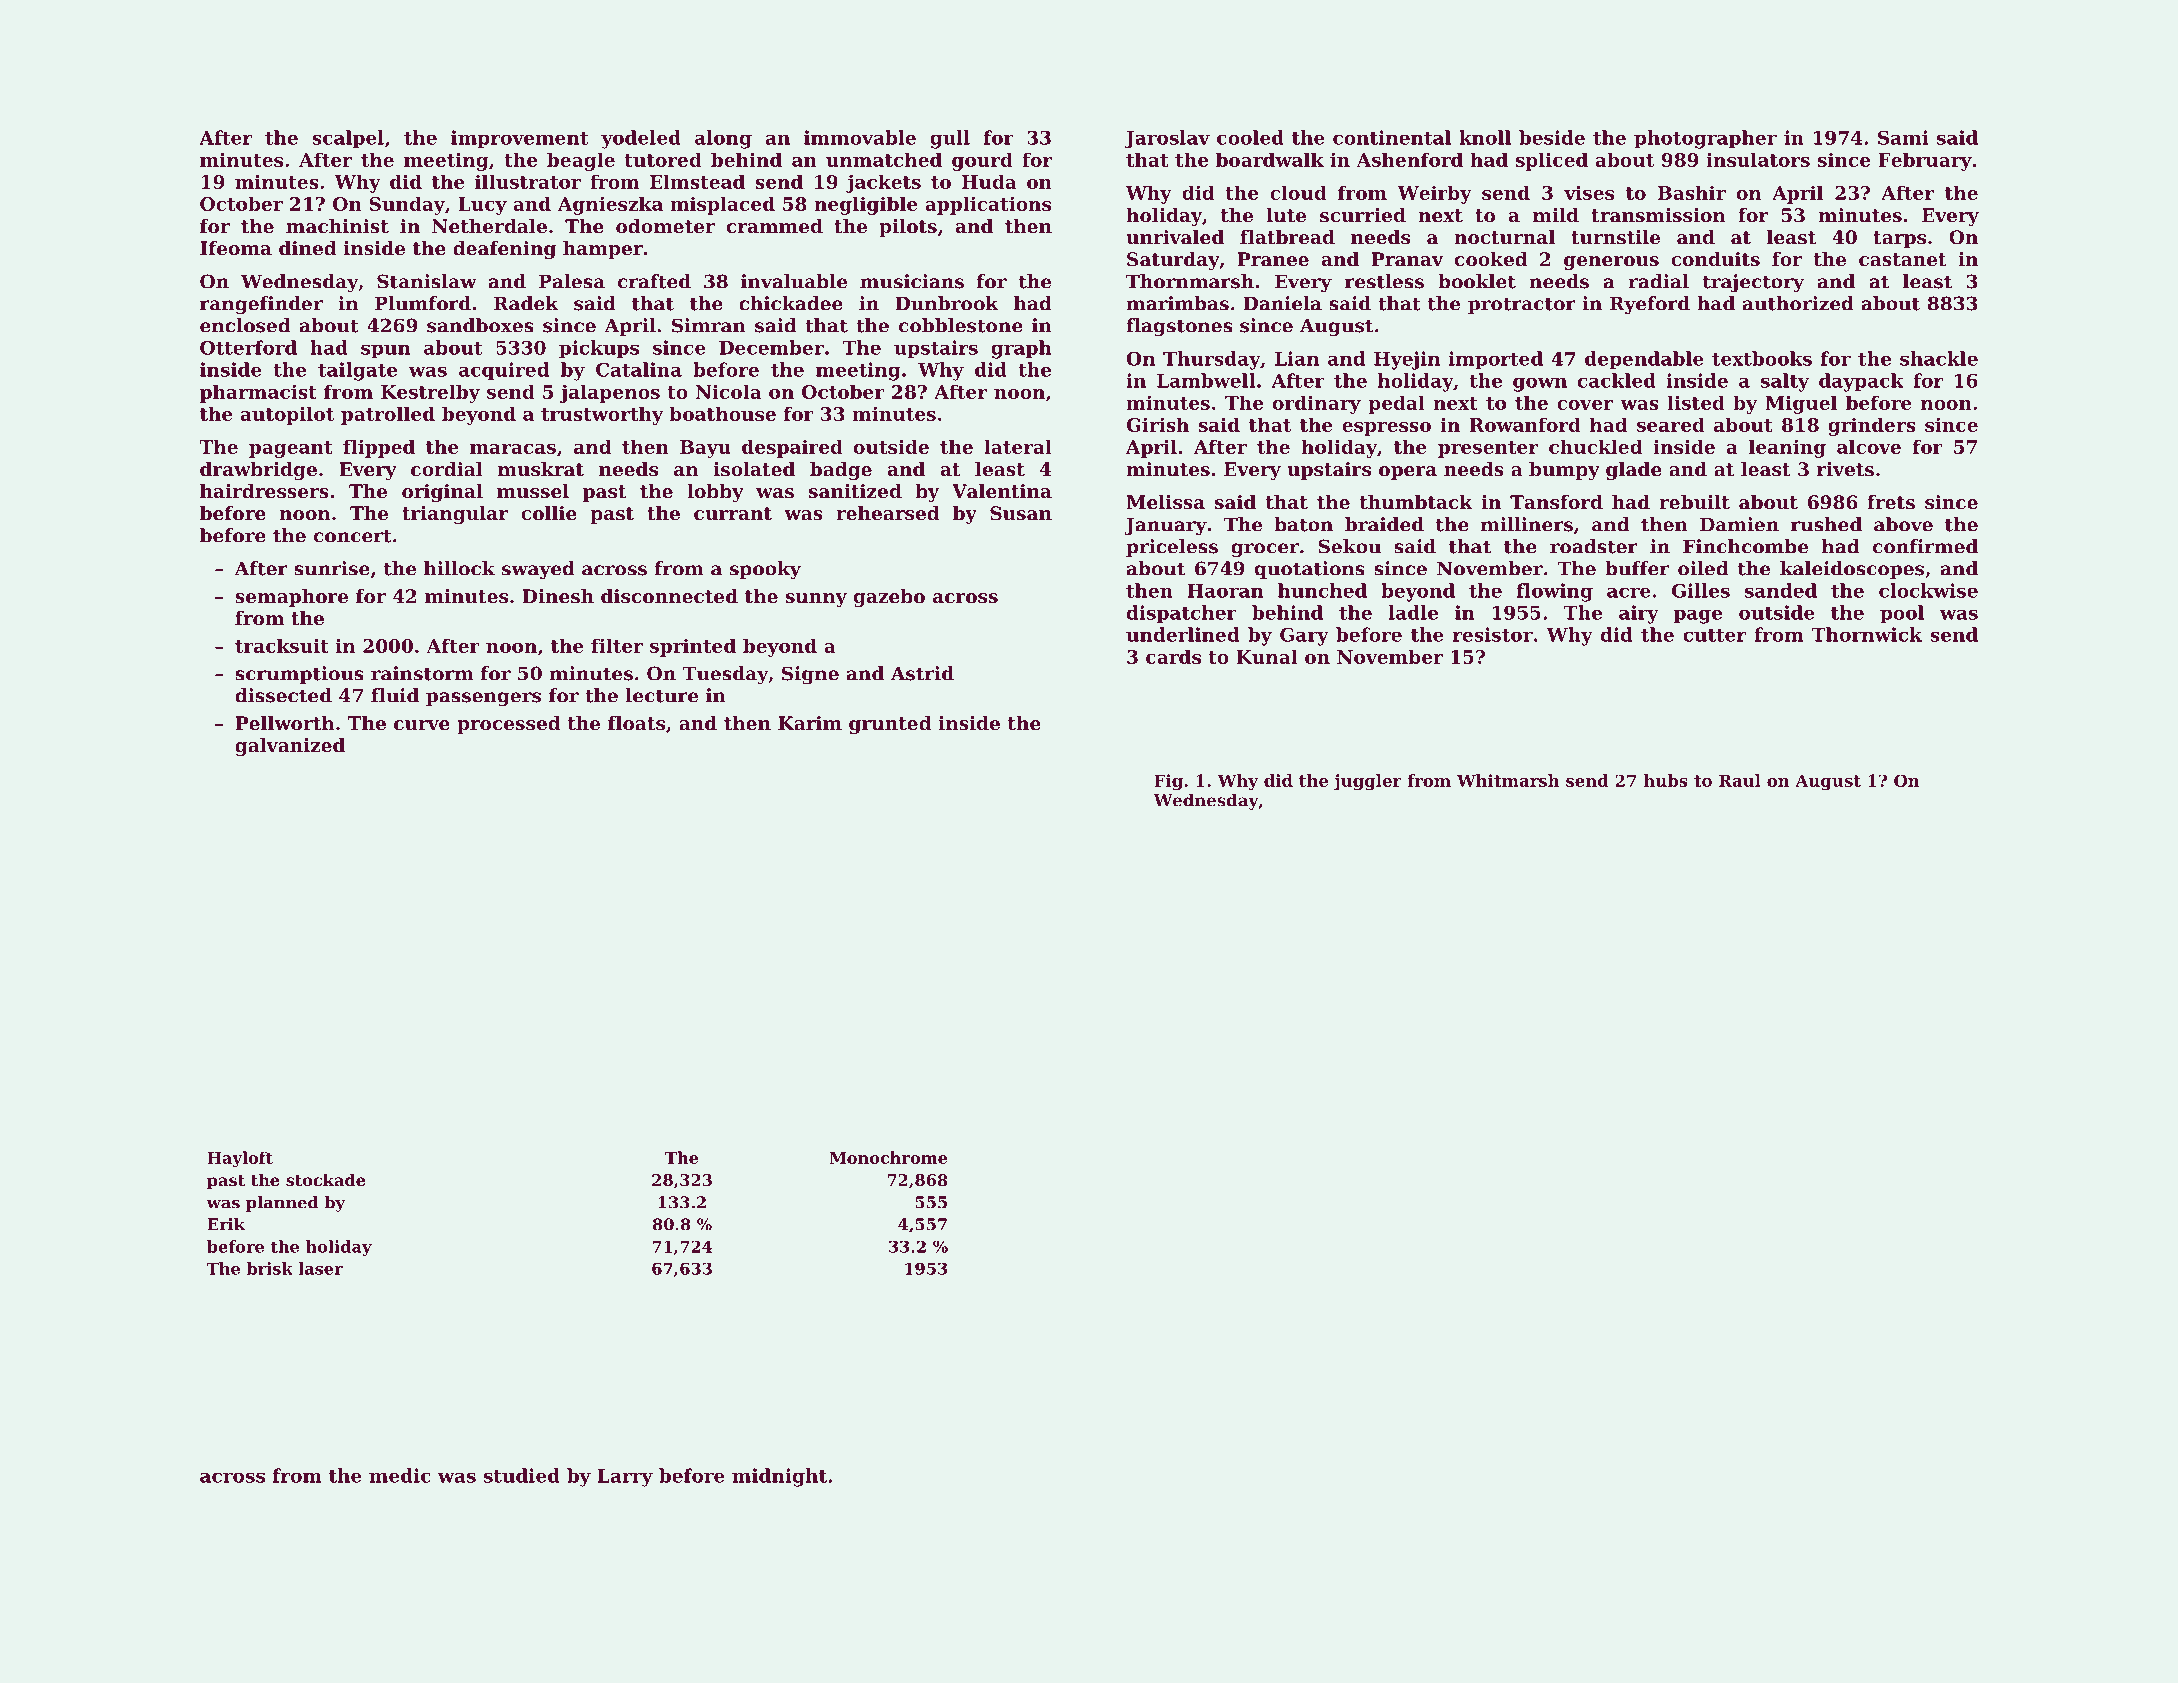 The image size is (2178, 1683). I want to click on laser, so click(321, 1268).
